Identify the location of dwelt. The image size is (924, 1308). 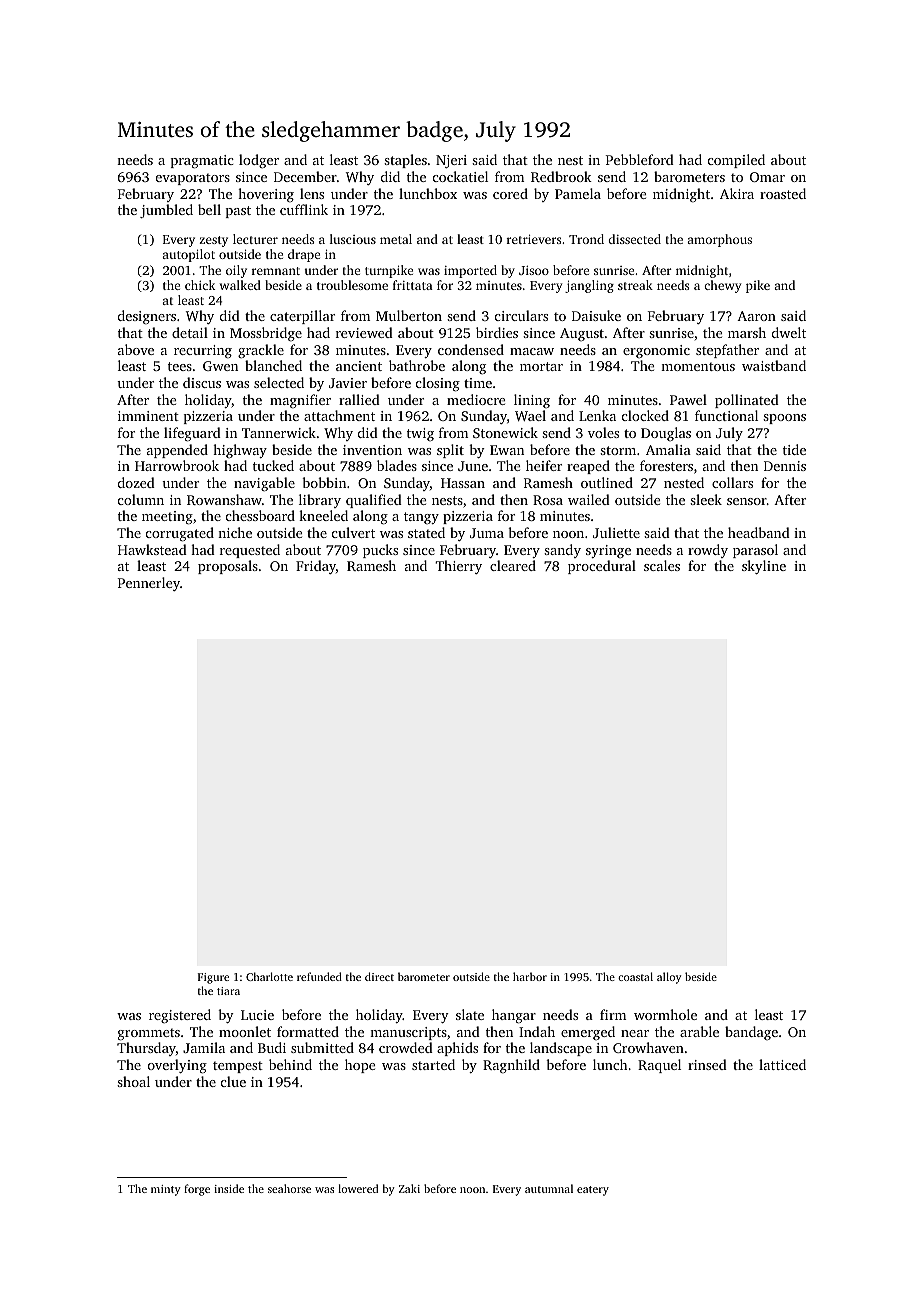
(789, 332).
